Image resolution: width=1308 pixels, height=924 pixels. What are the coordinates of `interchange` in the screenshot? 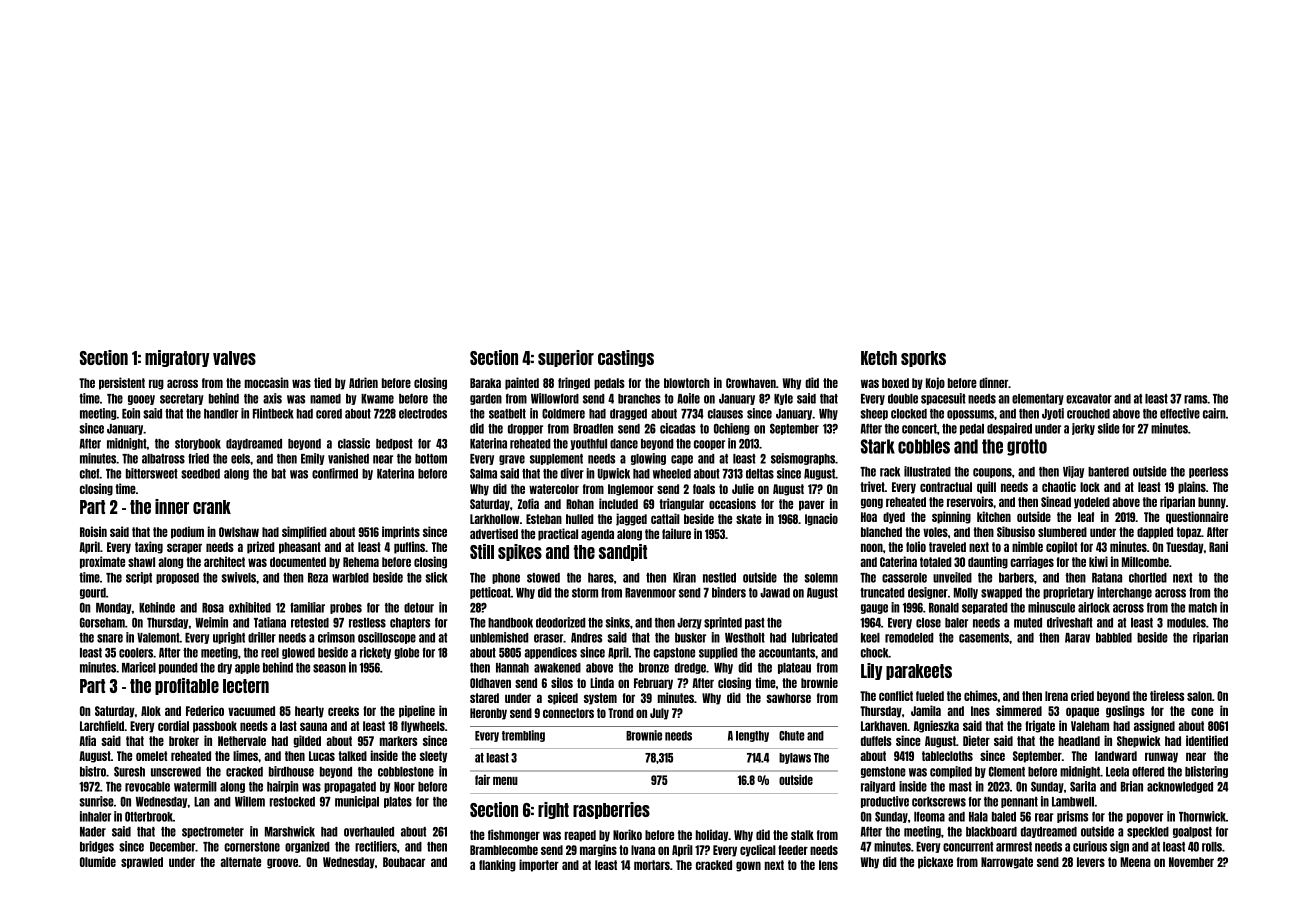 It's located at (1124, 593).
